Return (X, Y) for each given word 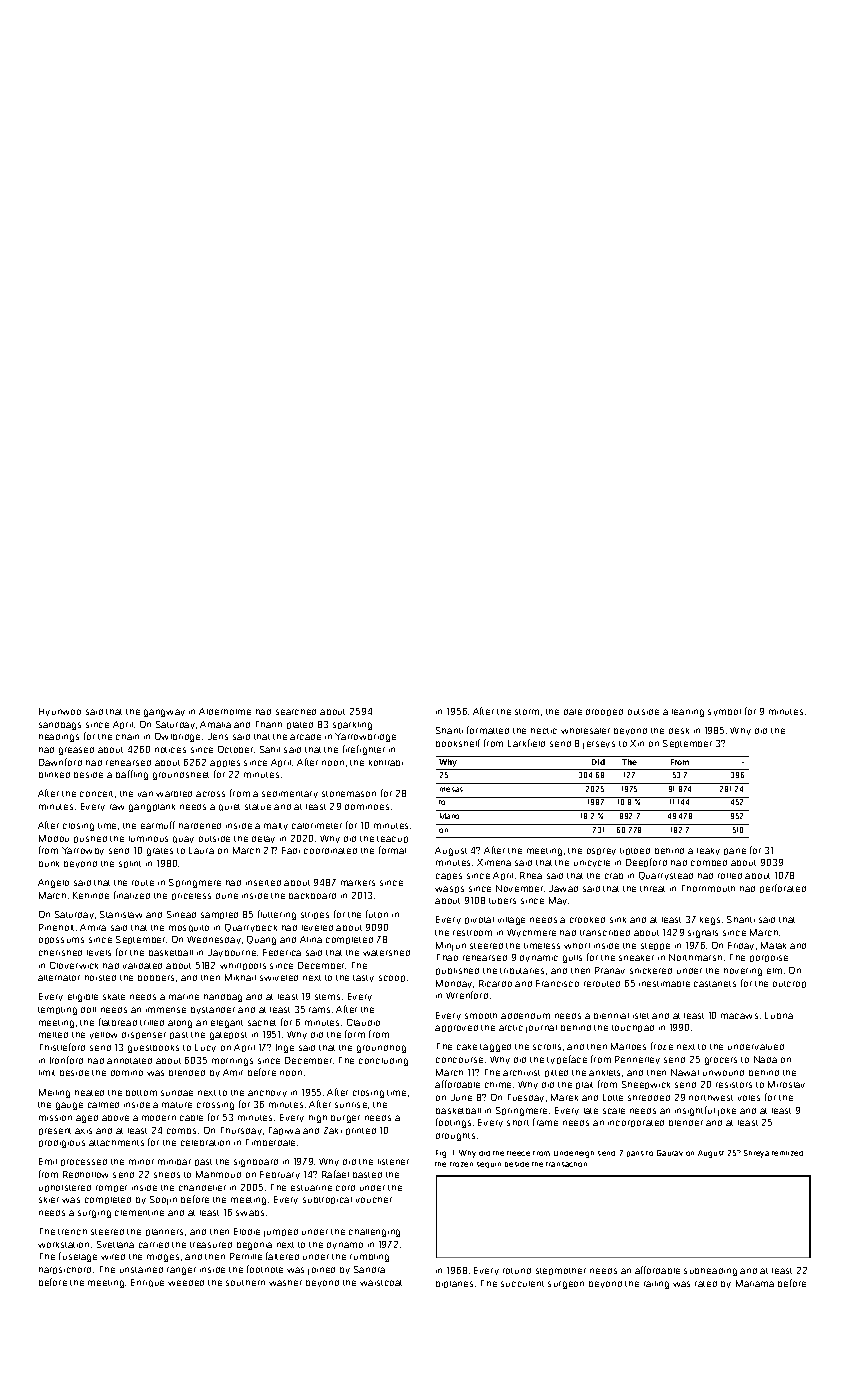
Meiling (54, 1093)
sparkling (352, 726)
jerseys (599, 745)
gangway (164, 713)
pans (635, 1154)
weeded (186, 1283)
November (519, 888)
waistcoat (381, 1283)
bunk (49, 864)
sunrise (351, 1105)
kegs (710, 921)
